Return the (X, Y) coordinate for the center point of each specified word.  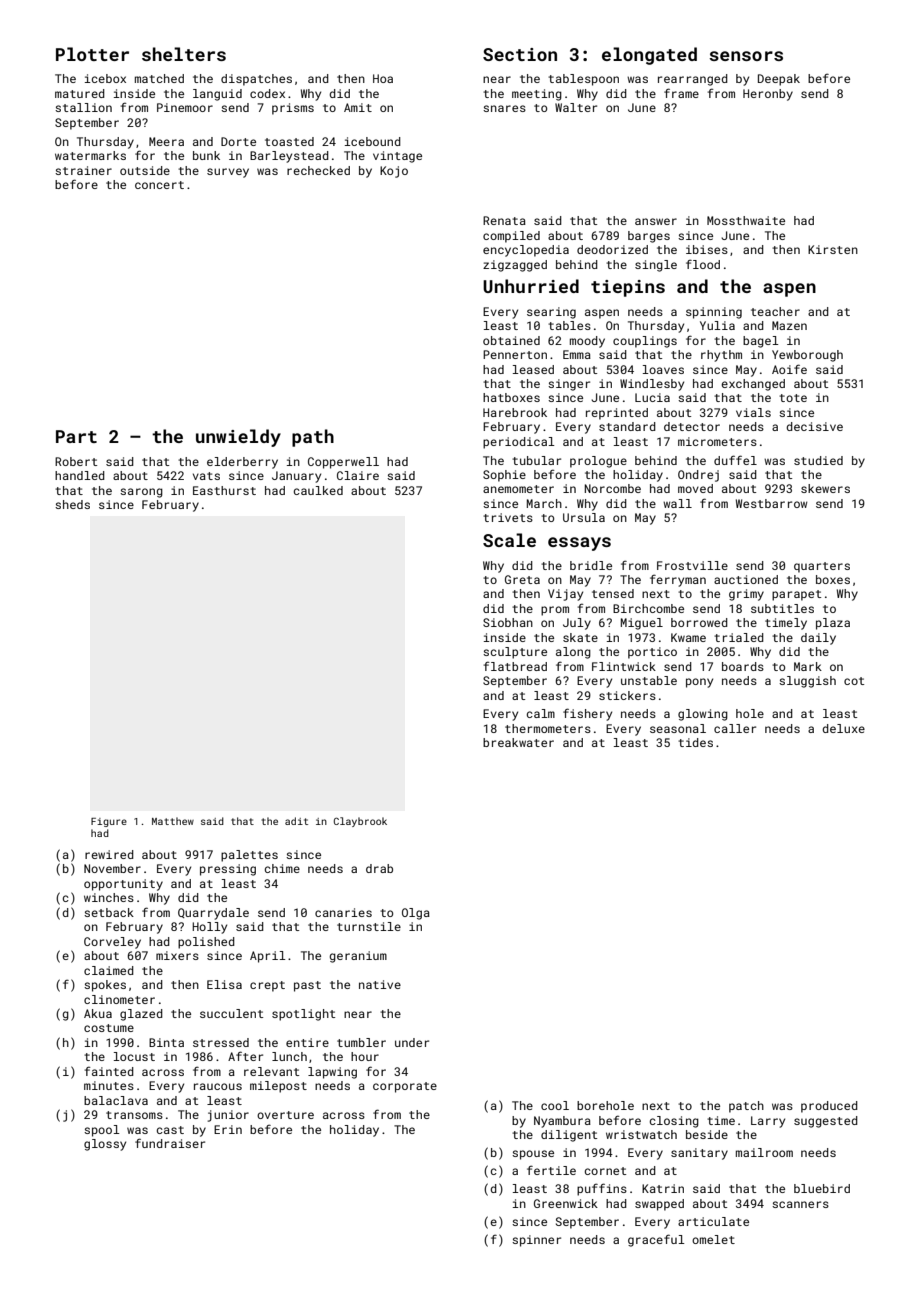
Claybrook (360, 822)
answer (656, 221)
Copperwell (343, 463)
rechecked (318, 170)
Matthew (173, 821)
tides (695, 742)
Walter (576, 107)
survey (228, 173)
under (412, 1042)
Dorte (238, 141)
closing (674, 1122)
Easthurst (224, 490)
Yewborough (807, 356)
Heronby (768, 95)
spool (102, 1131)
